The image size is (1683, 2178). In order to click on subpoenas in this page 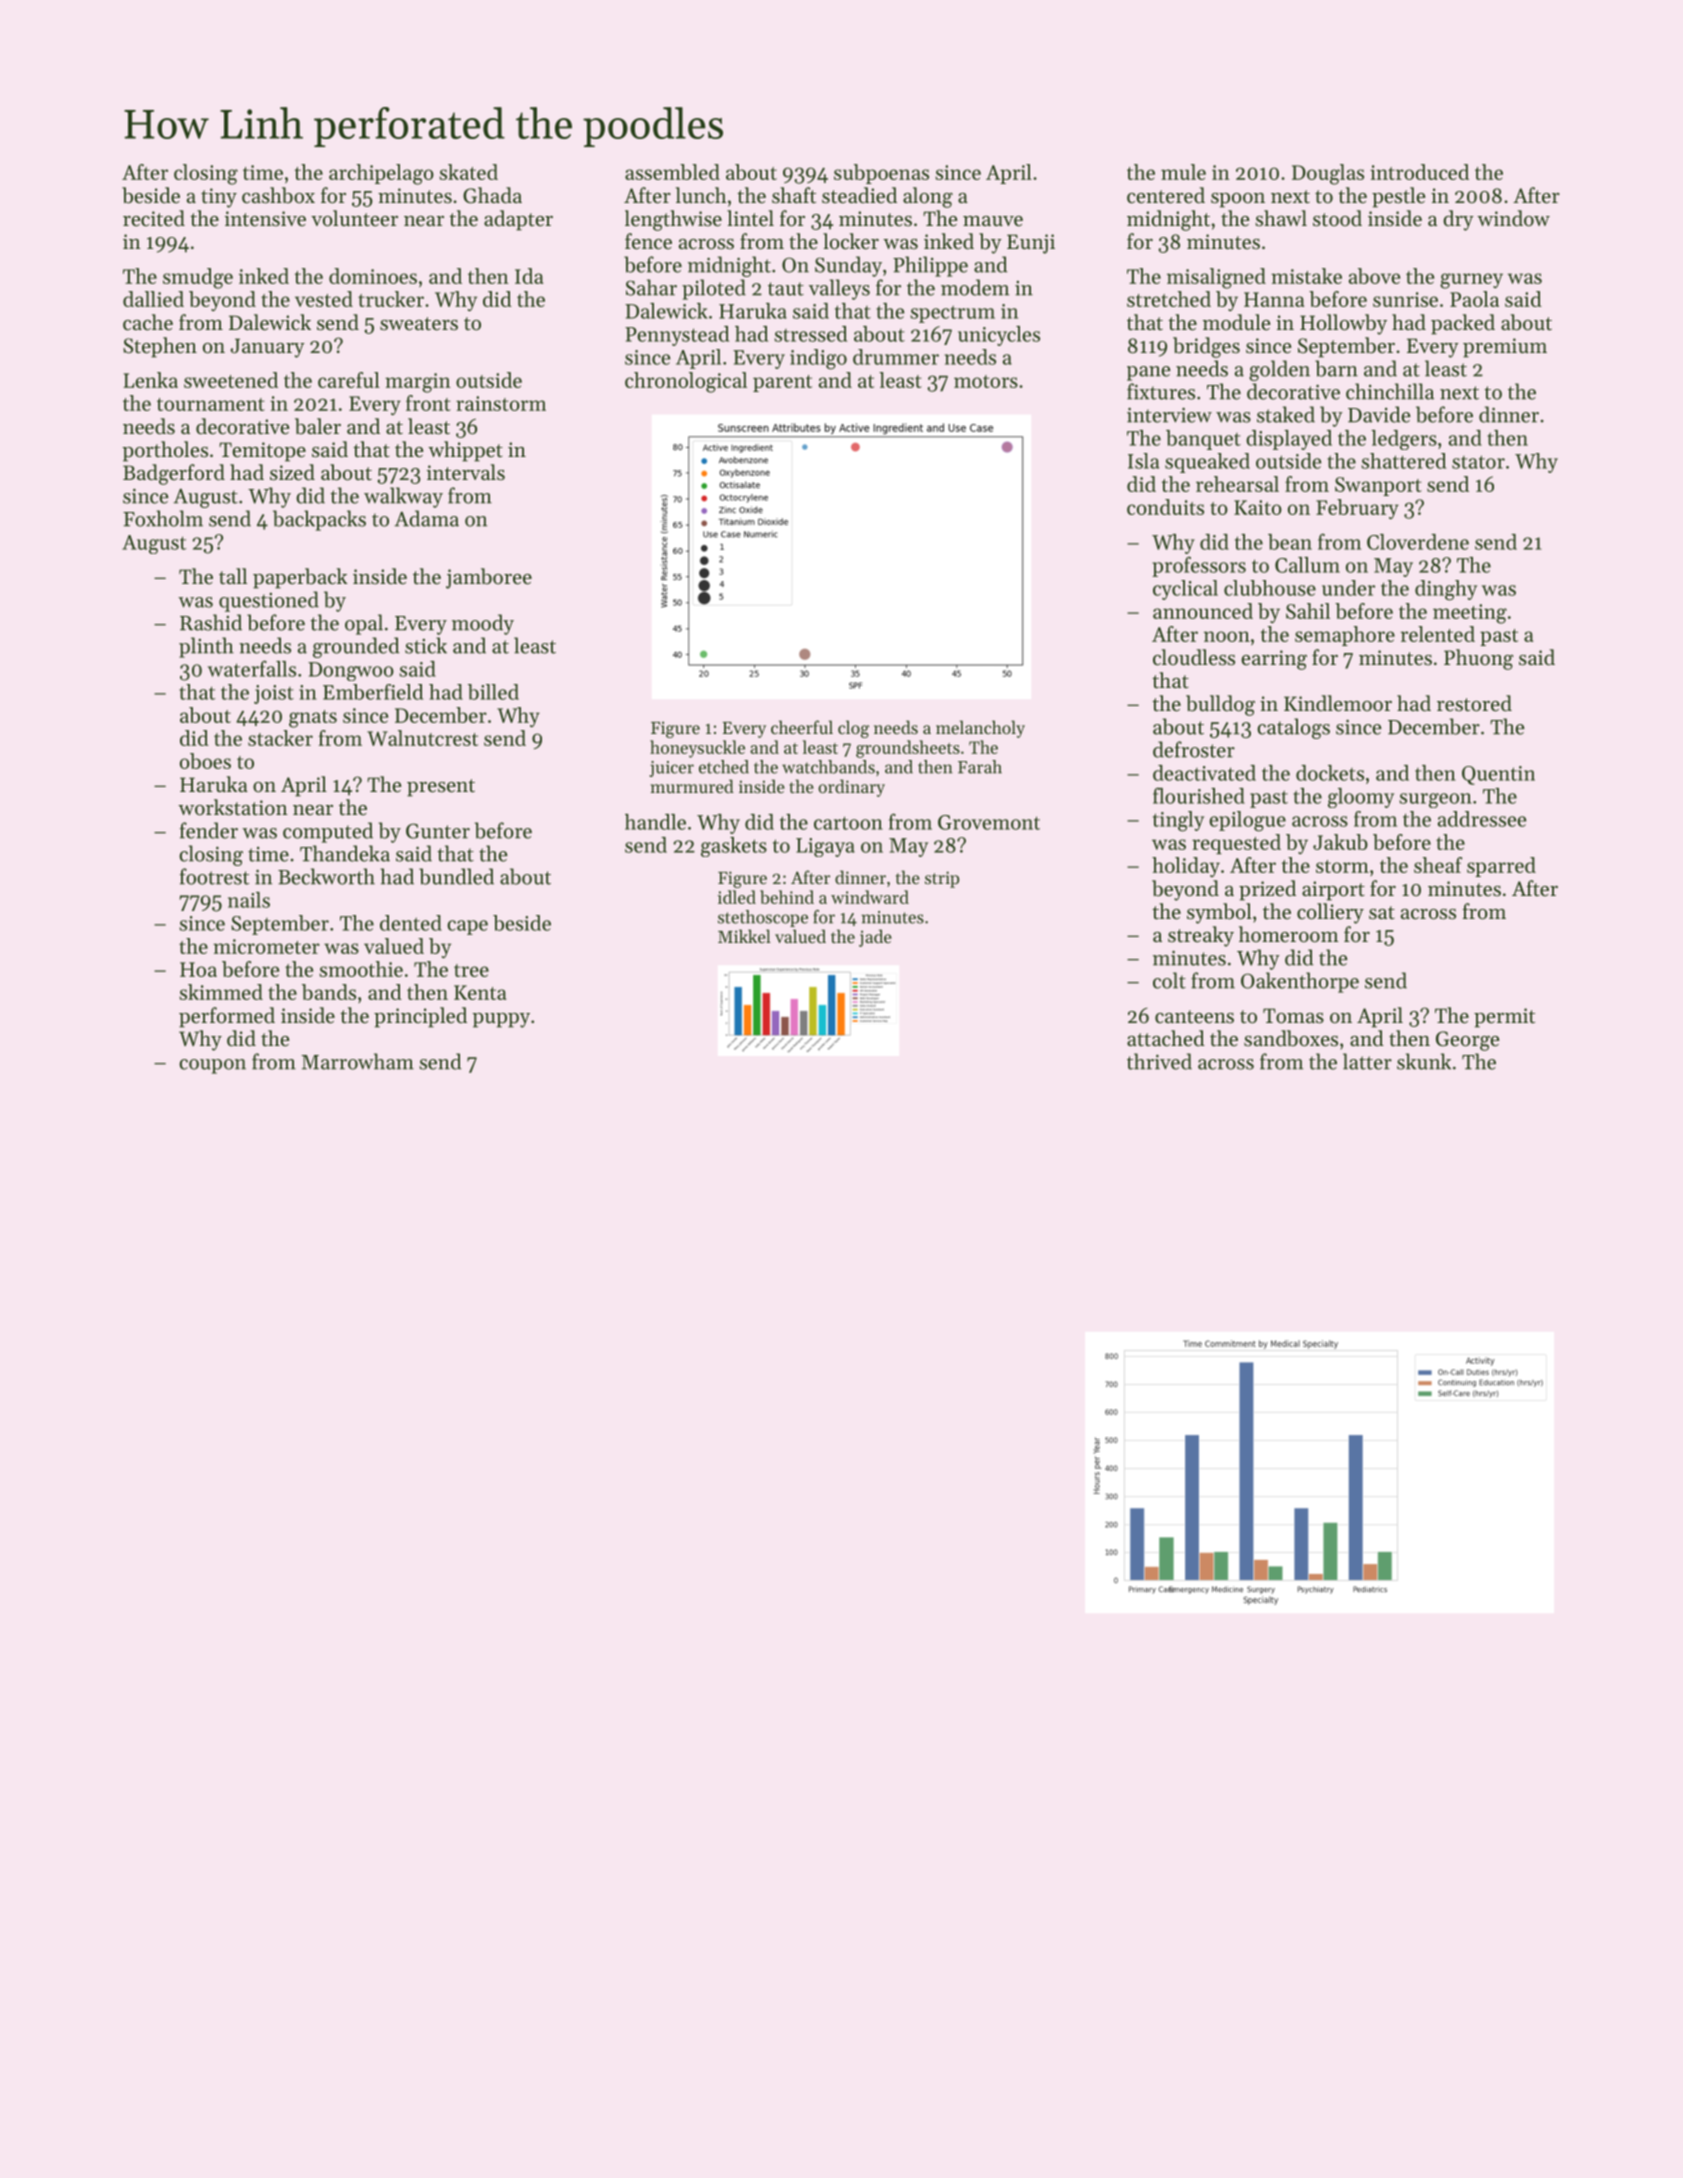, I will do `click(881, 174)`.
